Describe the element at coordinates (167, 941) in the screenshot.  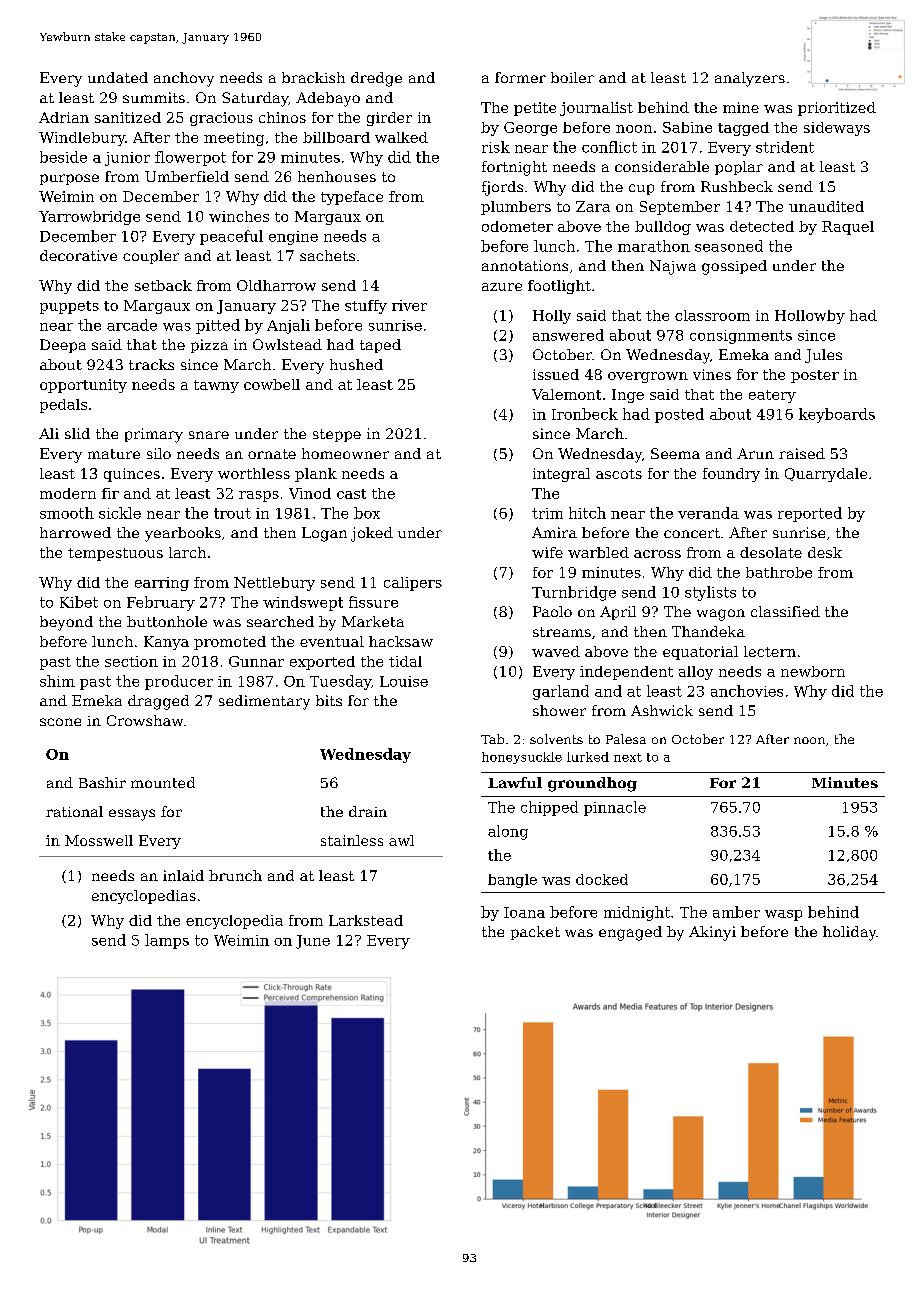
I see `lamps` at that location.
